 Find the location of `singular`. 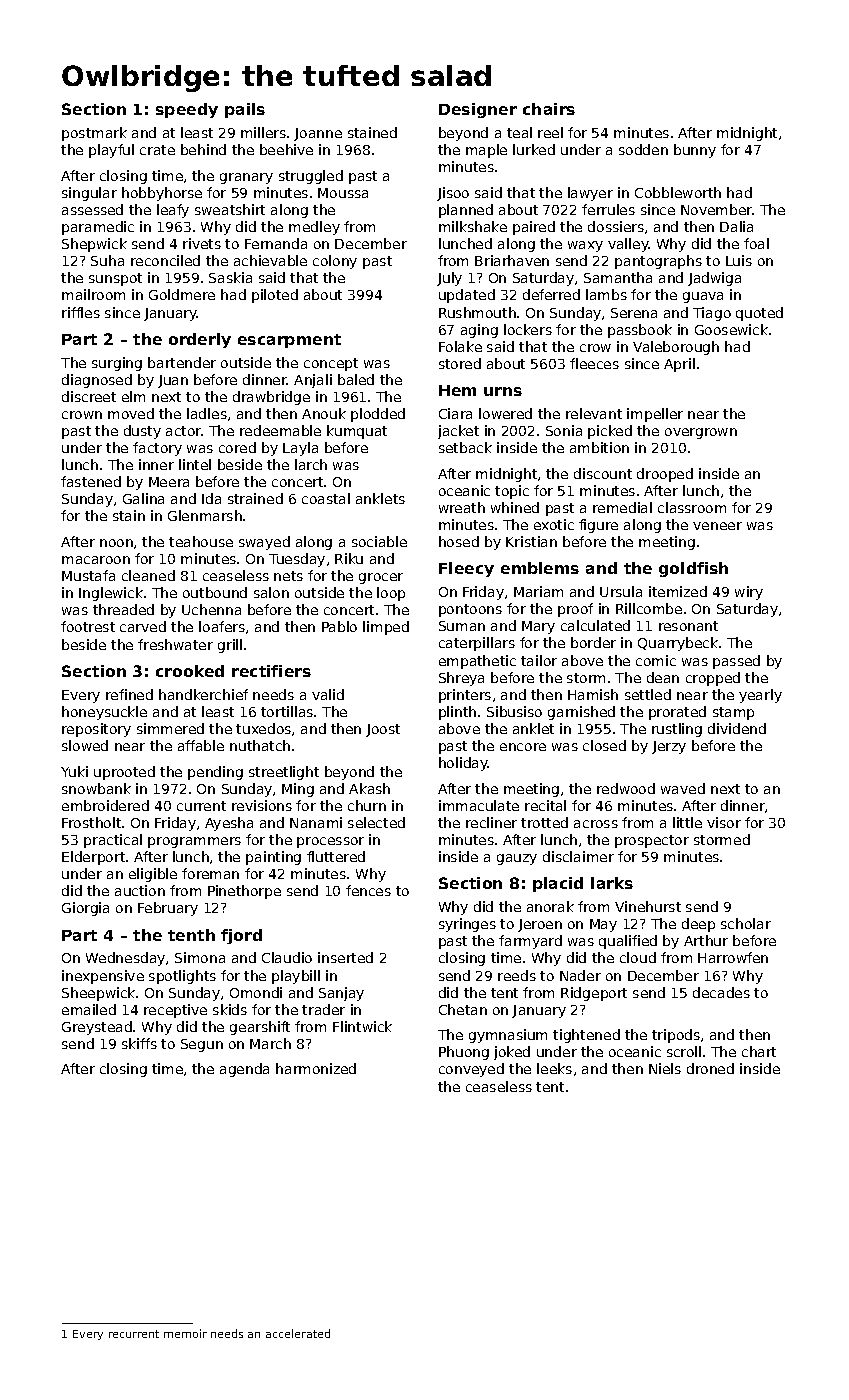

singular is located at coordinates (89, 194).
